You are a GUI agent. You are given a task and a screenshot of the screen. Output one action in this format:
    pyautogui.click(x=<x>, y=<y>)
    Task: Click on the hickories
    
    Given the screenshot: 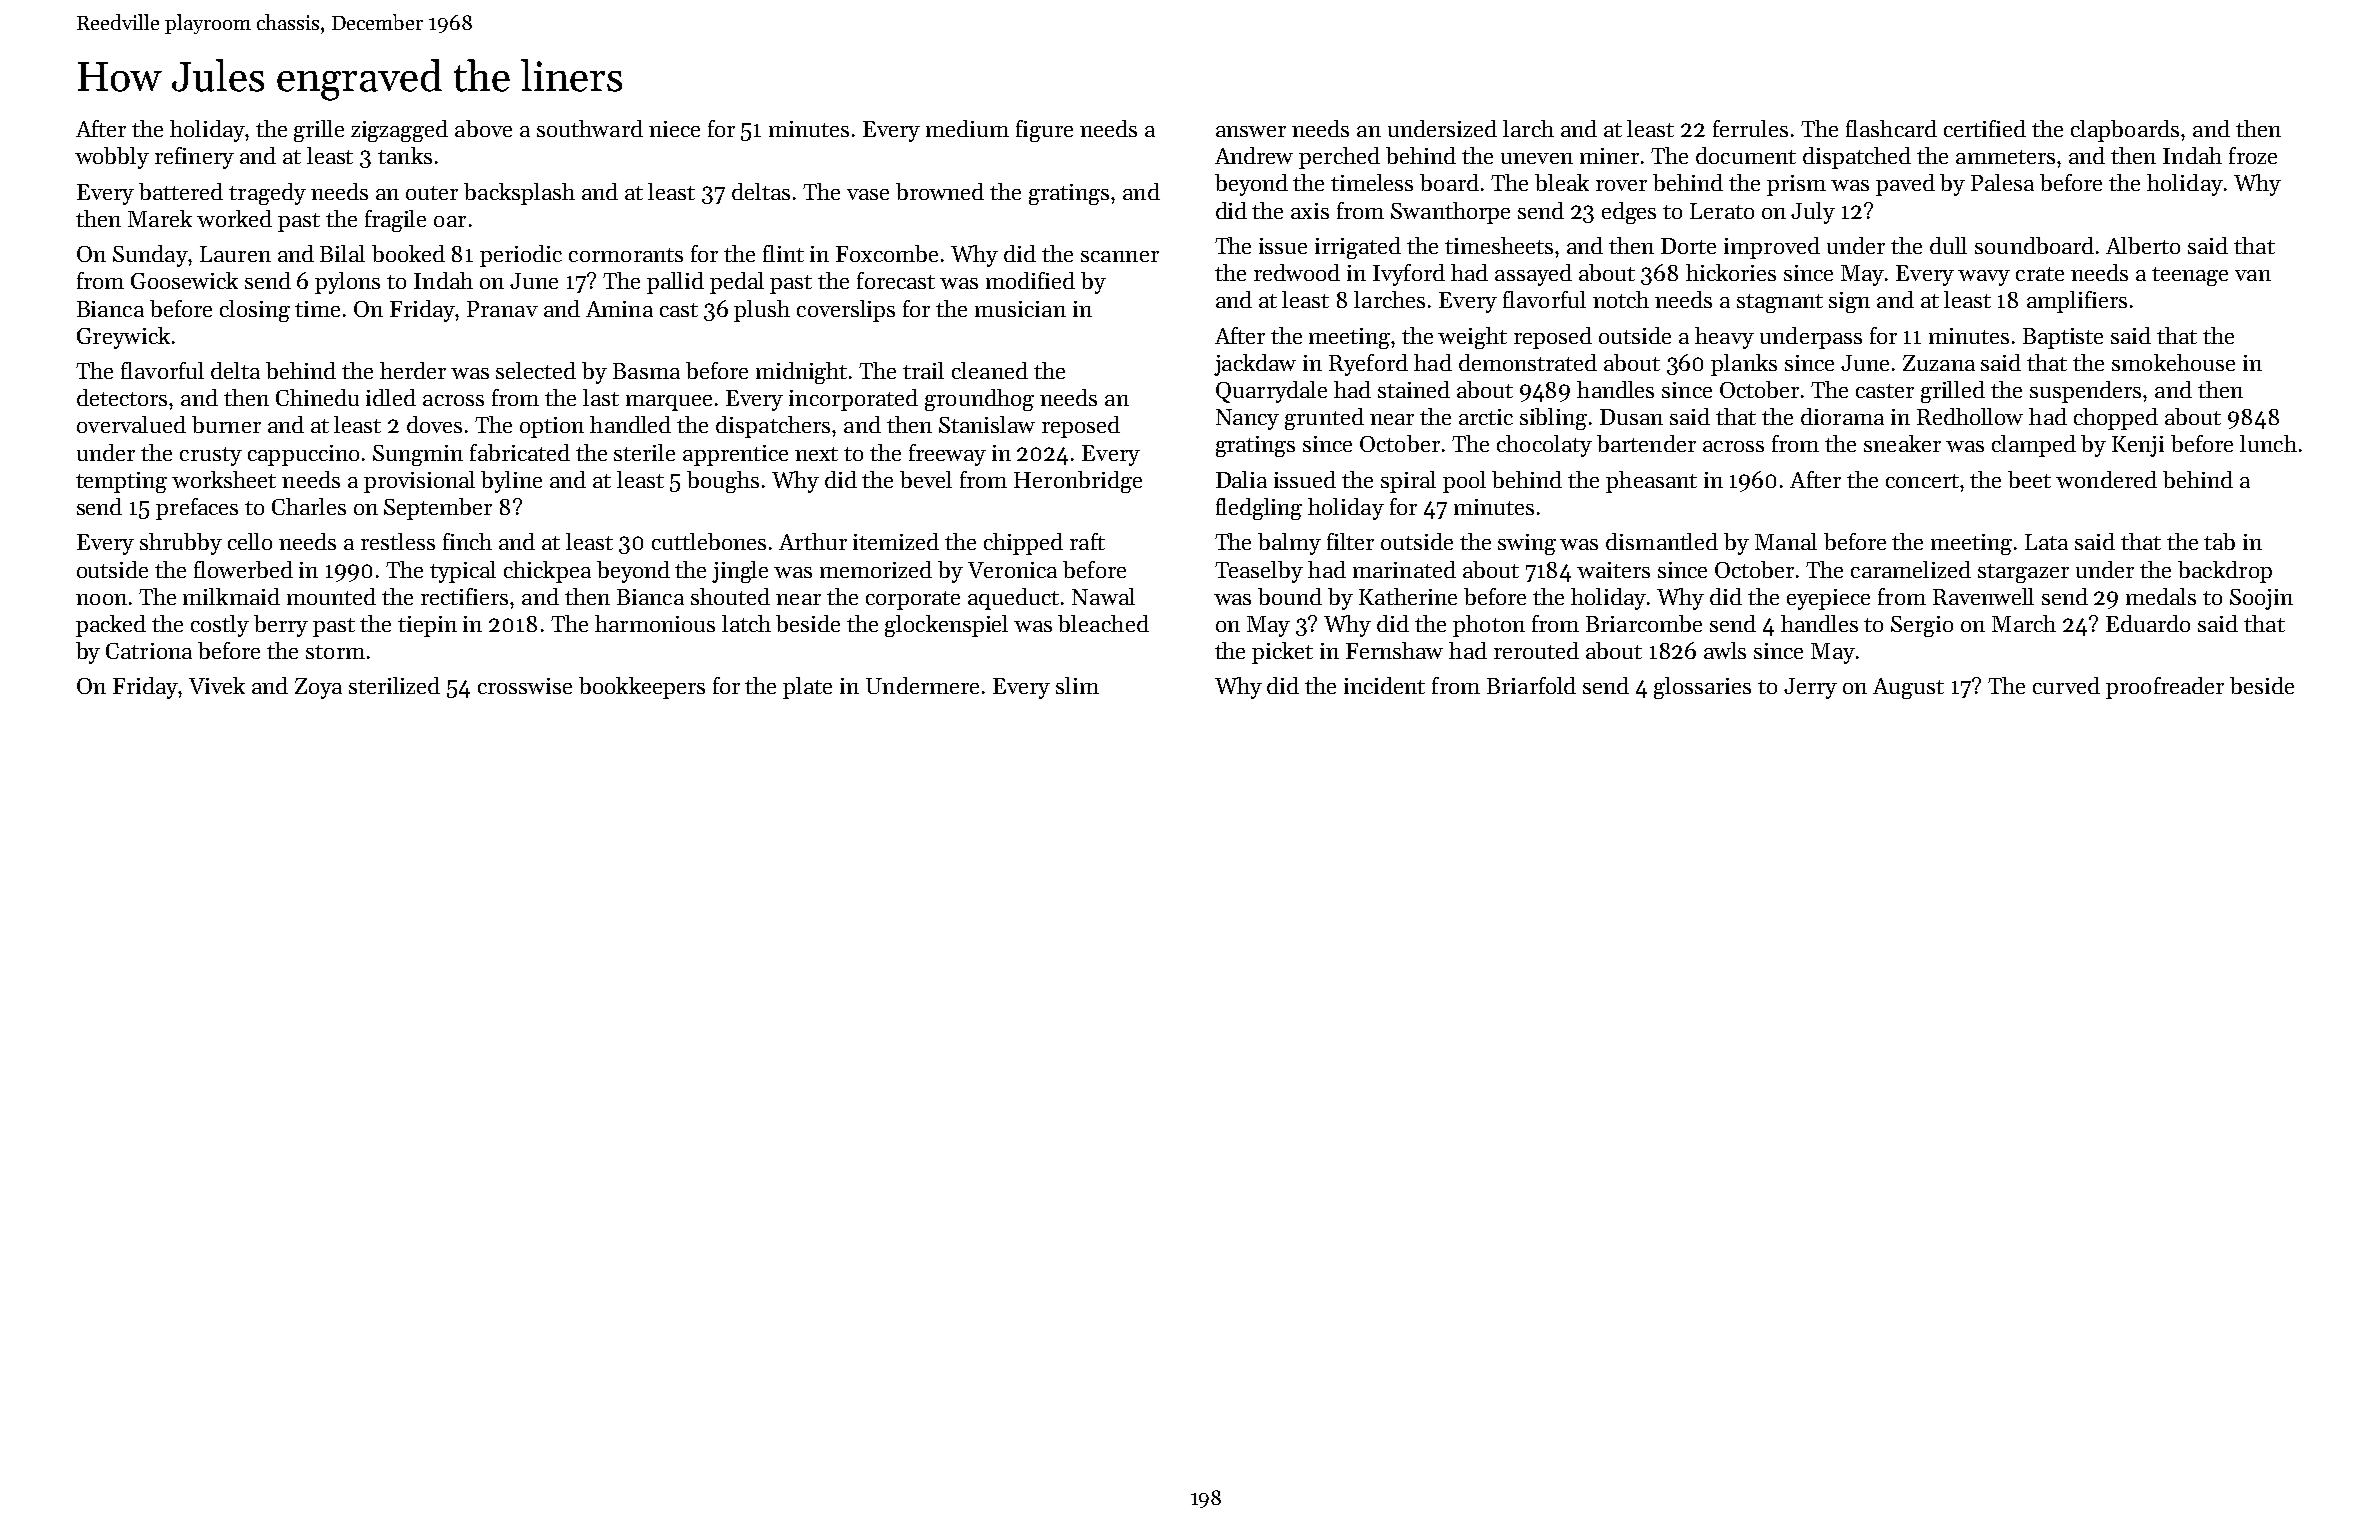 What is the action you would take?
    pyautogui.click(x=1731, y=272)
